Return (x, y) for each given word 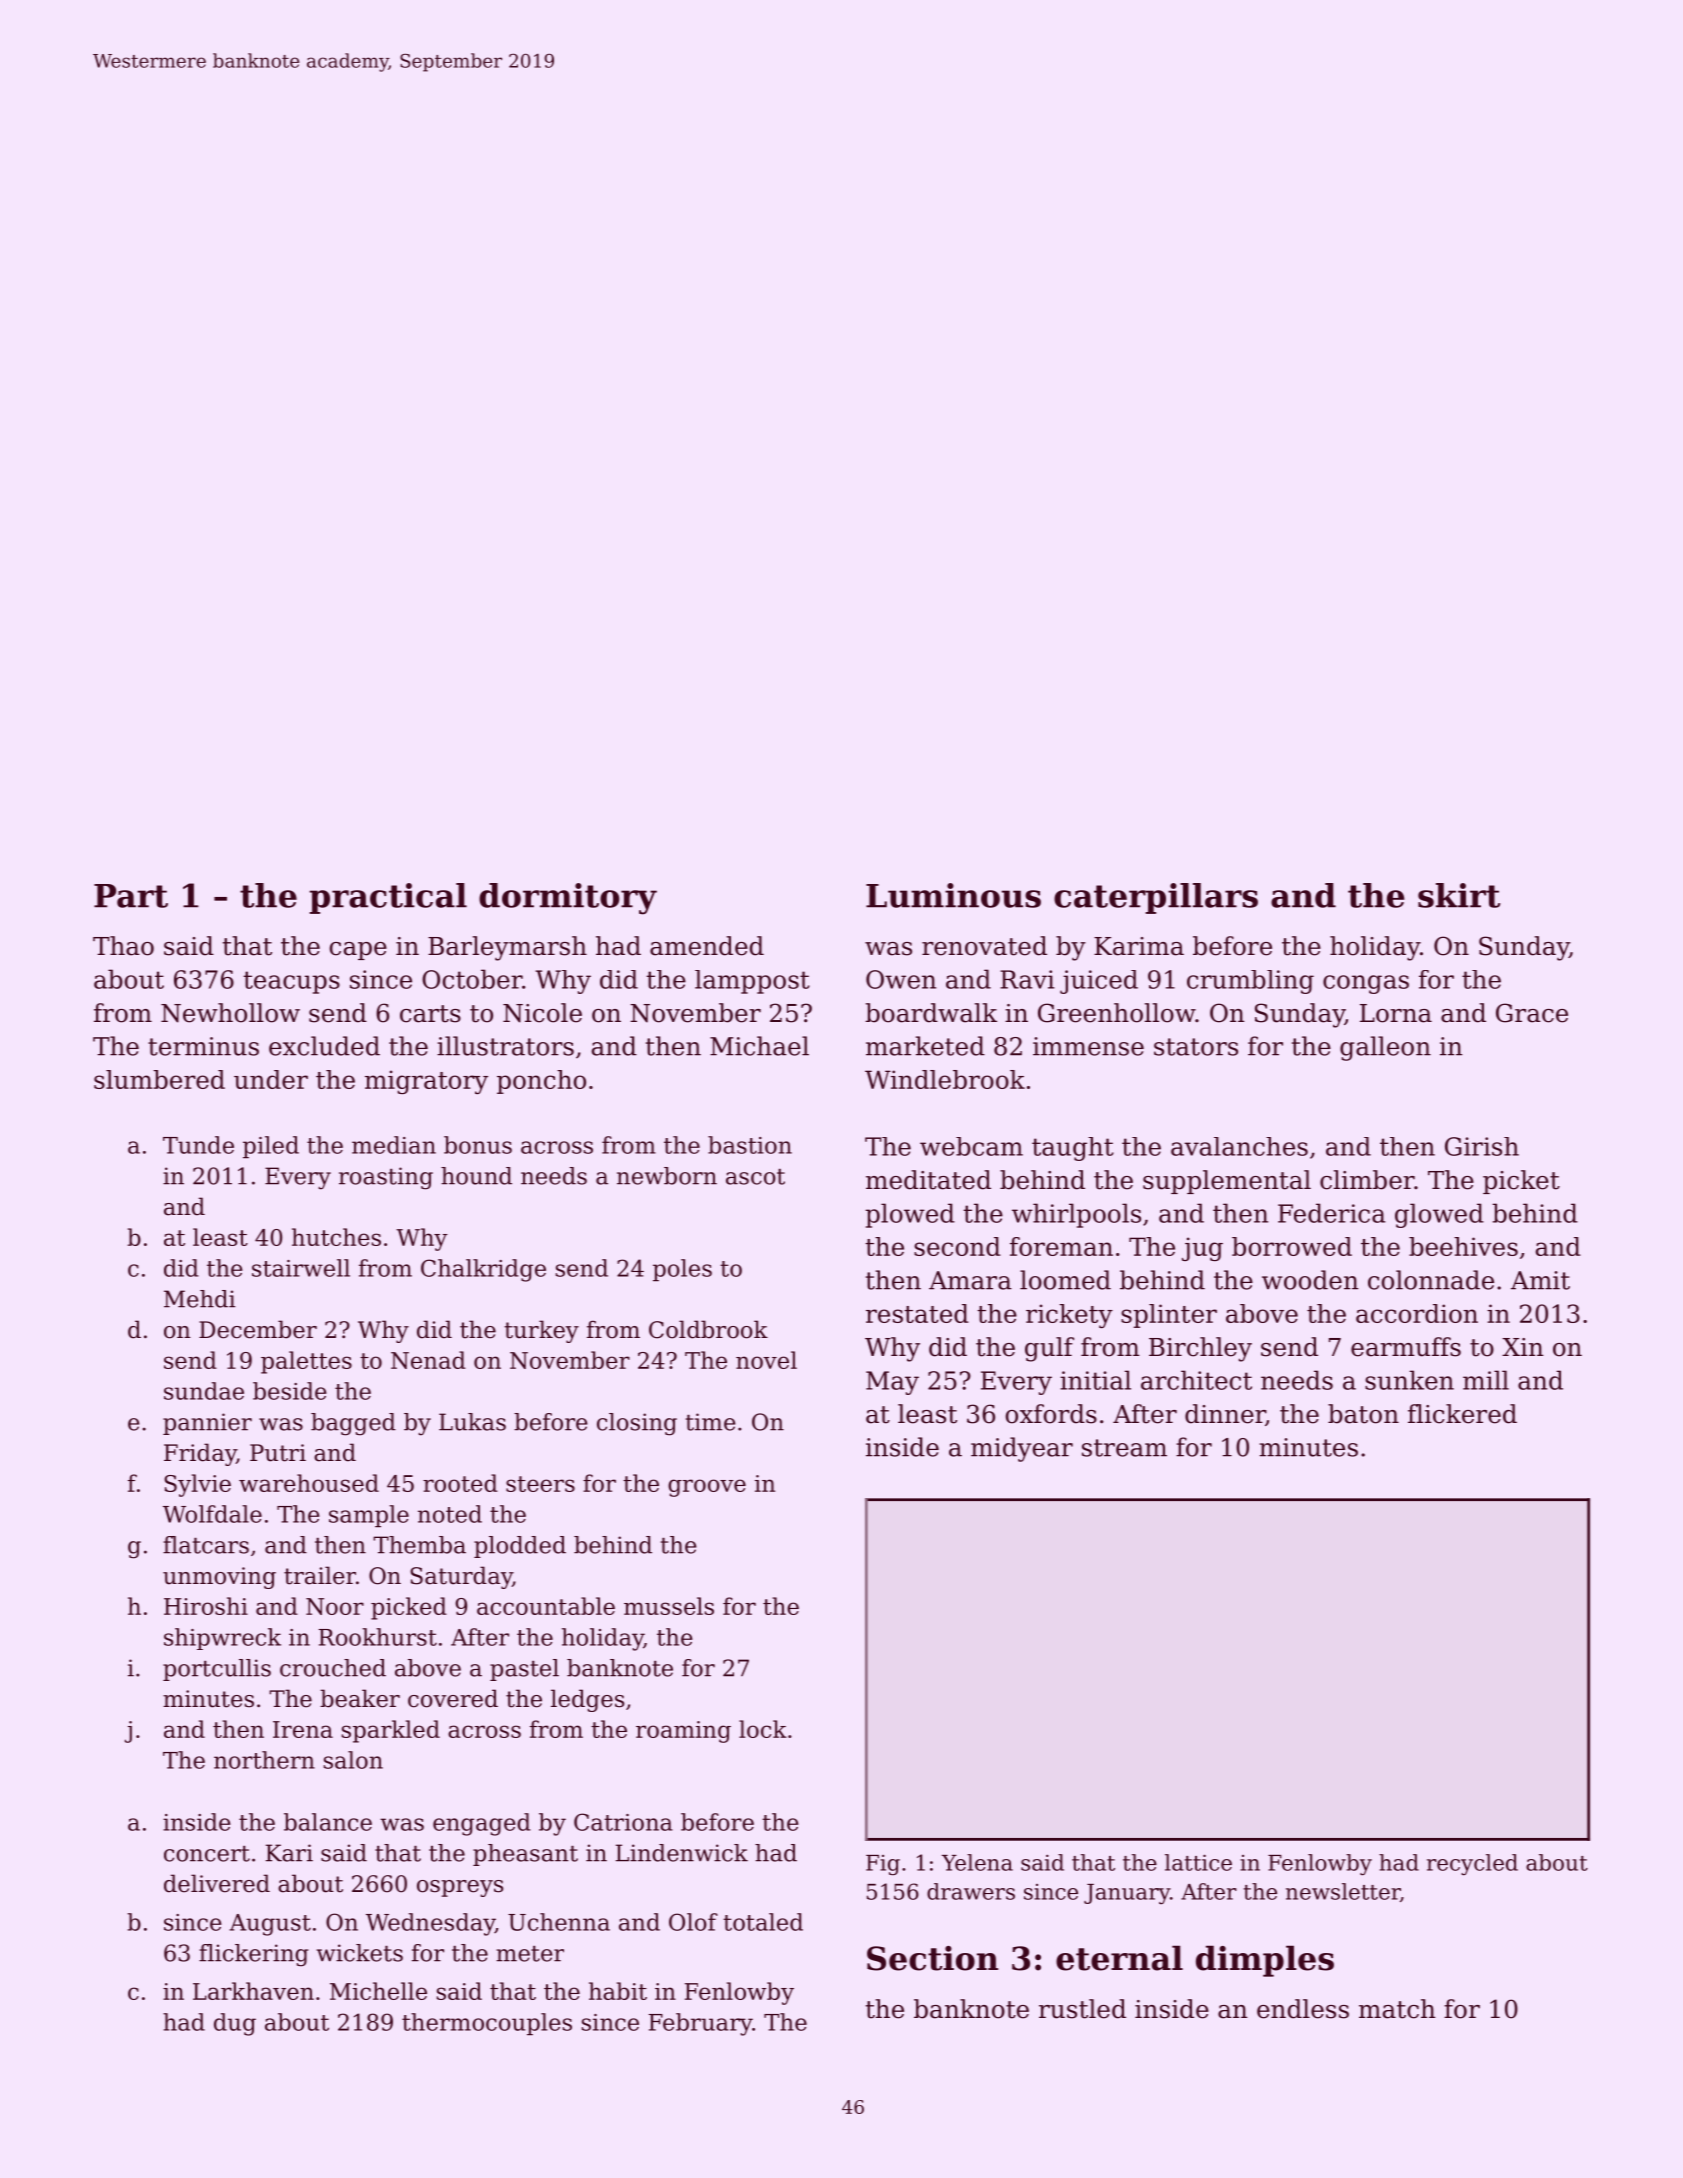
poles (682, 1270)
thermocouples (487, 2024)
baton (1363, 1414)
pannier (207, 1424)
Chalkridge (483, 1270)
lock (763, 1729)
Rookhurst (377, 1637)
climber (1367, 1180)
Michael (759, 1046)
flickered (1462, 1414)
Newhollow (230, 1013)
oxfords (1051, 1414)
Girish (1482, 1146)
